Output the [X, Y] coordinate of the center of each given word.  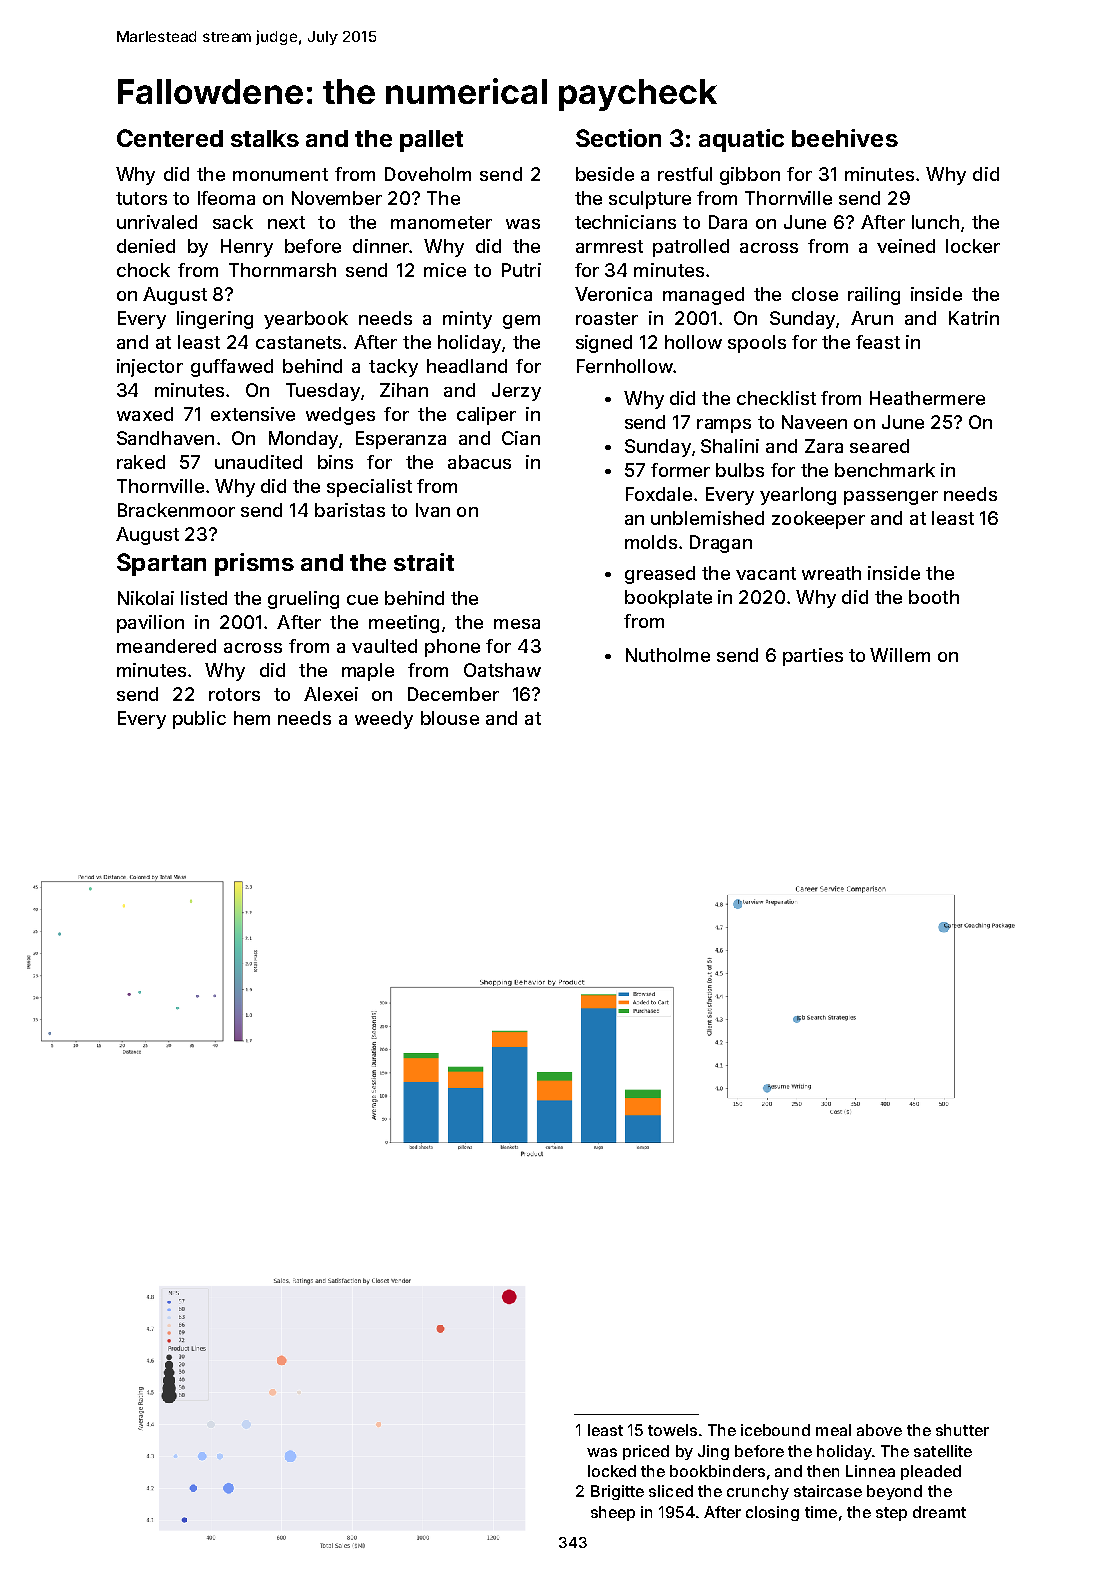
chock [143, 270]
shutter [962, 1430]
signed [604, 344]
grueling [303, 600]
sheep [613, 1513]
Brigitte [617, 1492]
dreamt [939, 1512]
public [199, 720]
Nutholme [668, 655]
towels [672, 1430]
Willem [900, 655]
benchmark [885, 470]
